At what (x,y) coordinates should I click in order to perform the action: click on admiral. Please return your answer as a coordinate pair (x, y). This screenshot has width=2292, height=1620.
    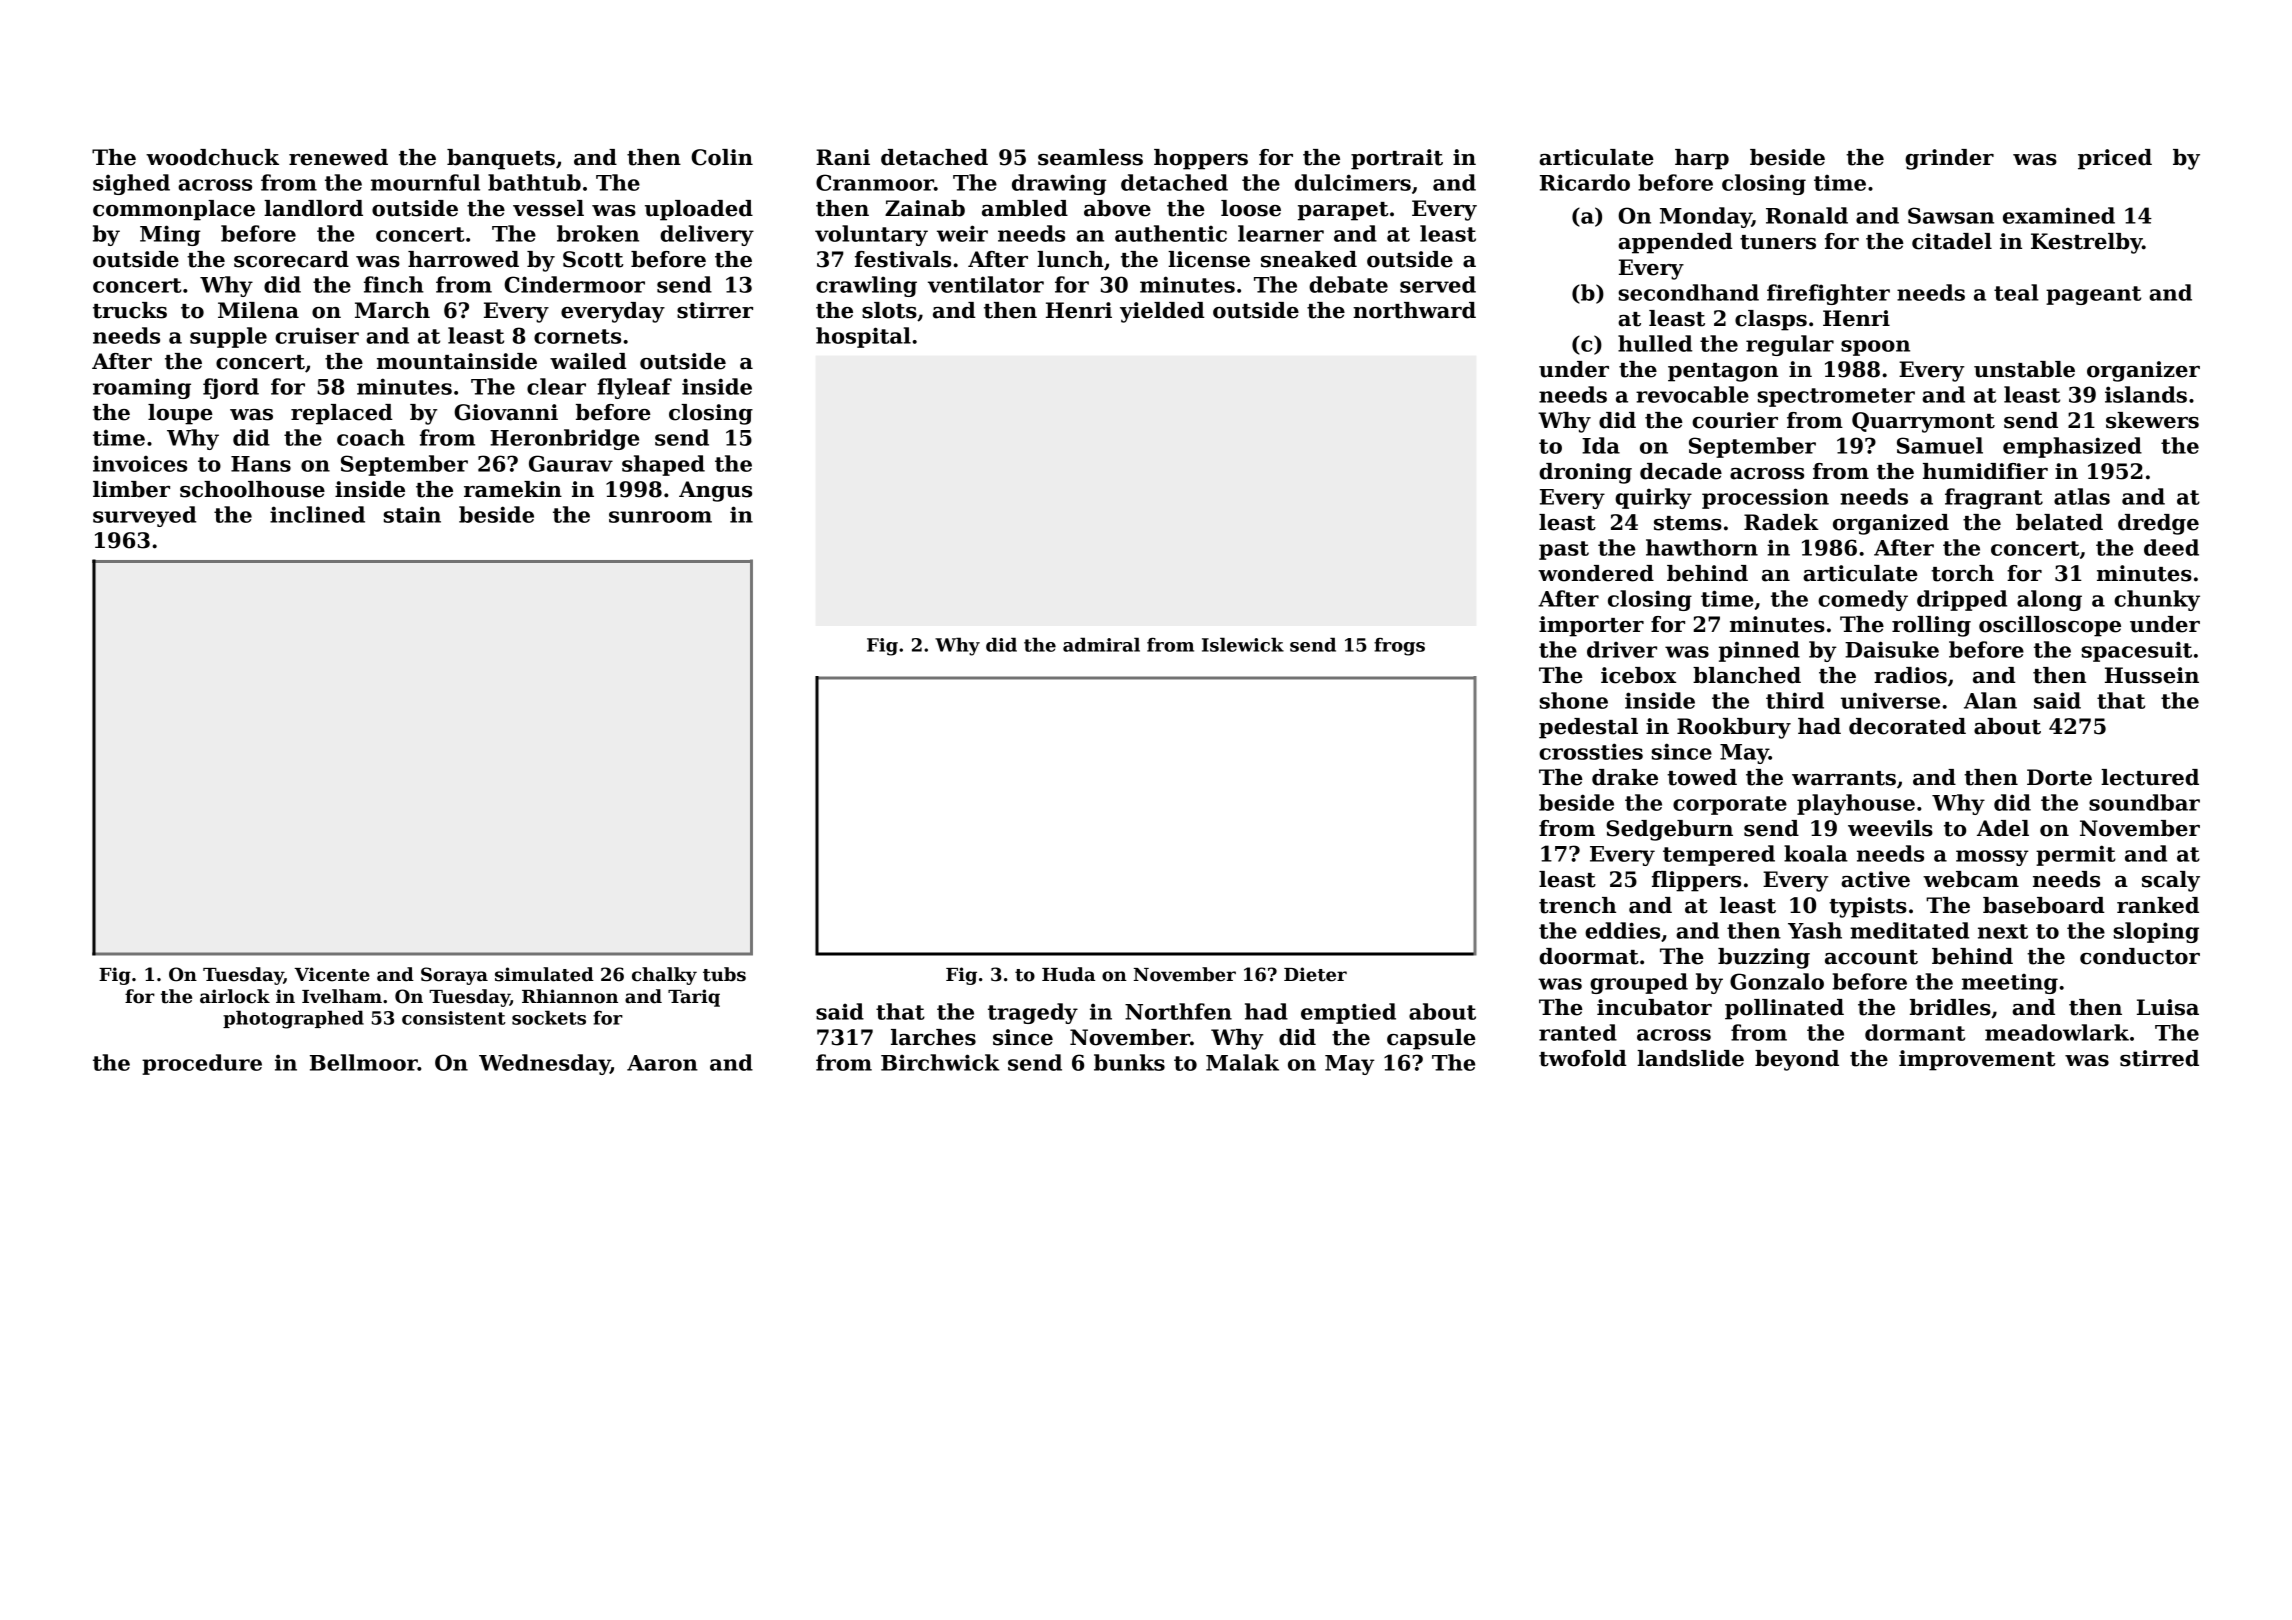
    Looking at the image, I should click on (1101, 644).
